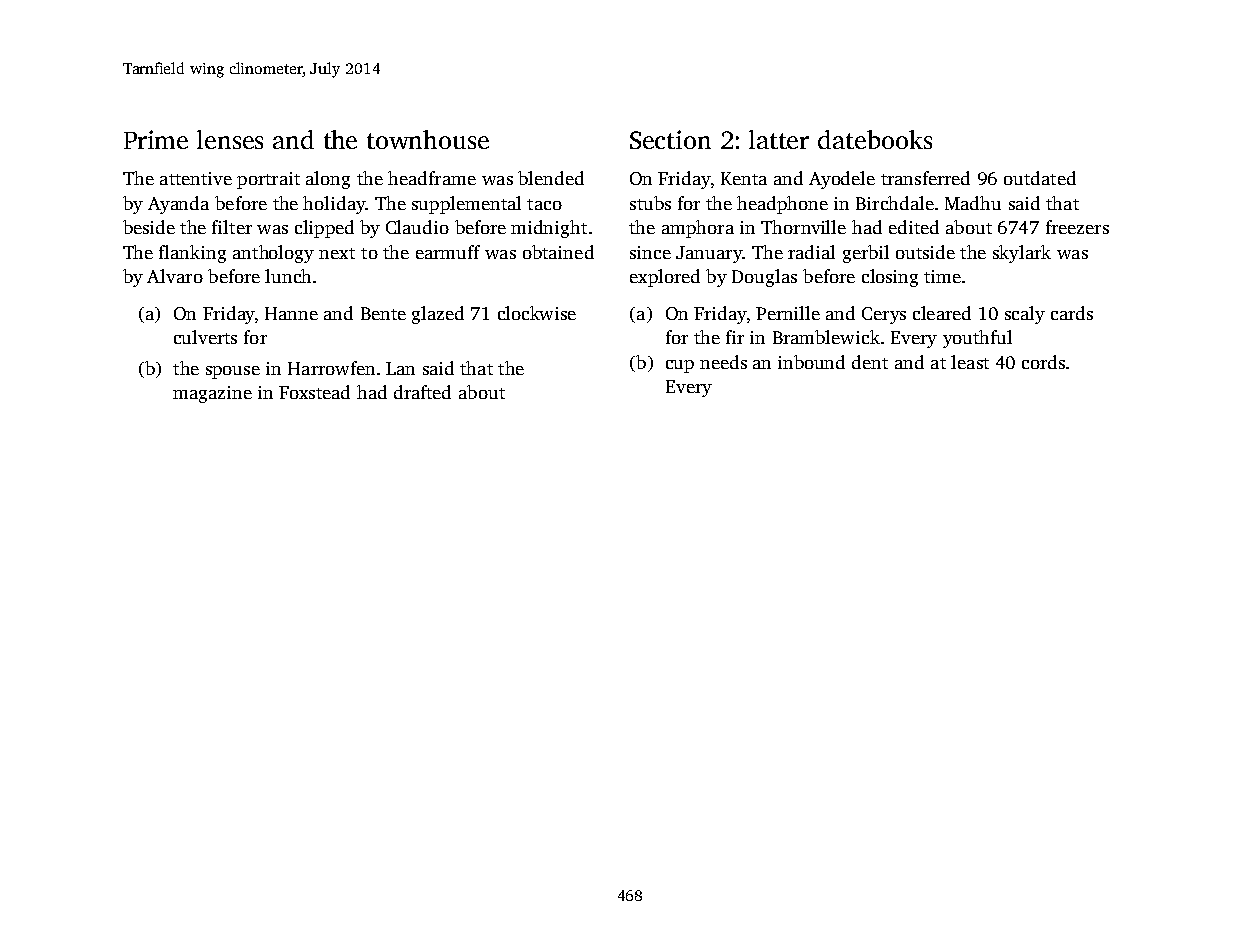 This screenshot has width=1233, height=952. I want to click on townhouse, so click(428, 139).
